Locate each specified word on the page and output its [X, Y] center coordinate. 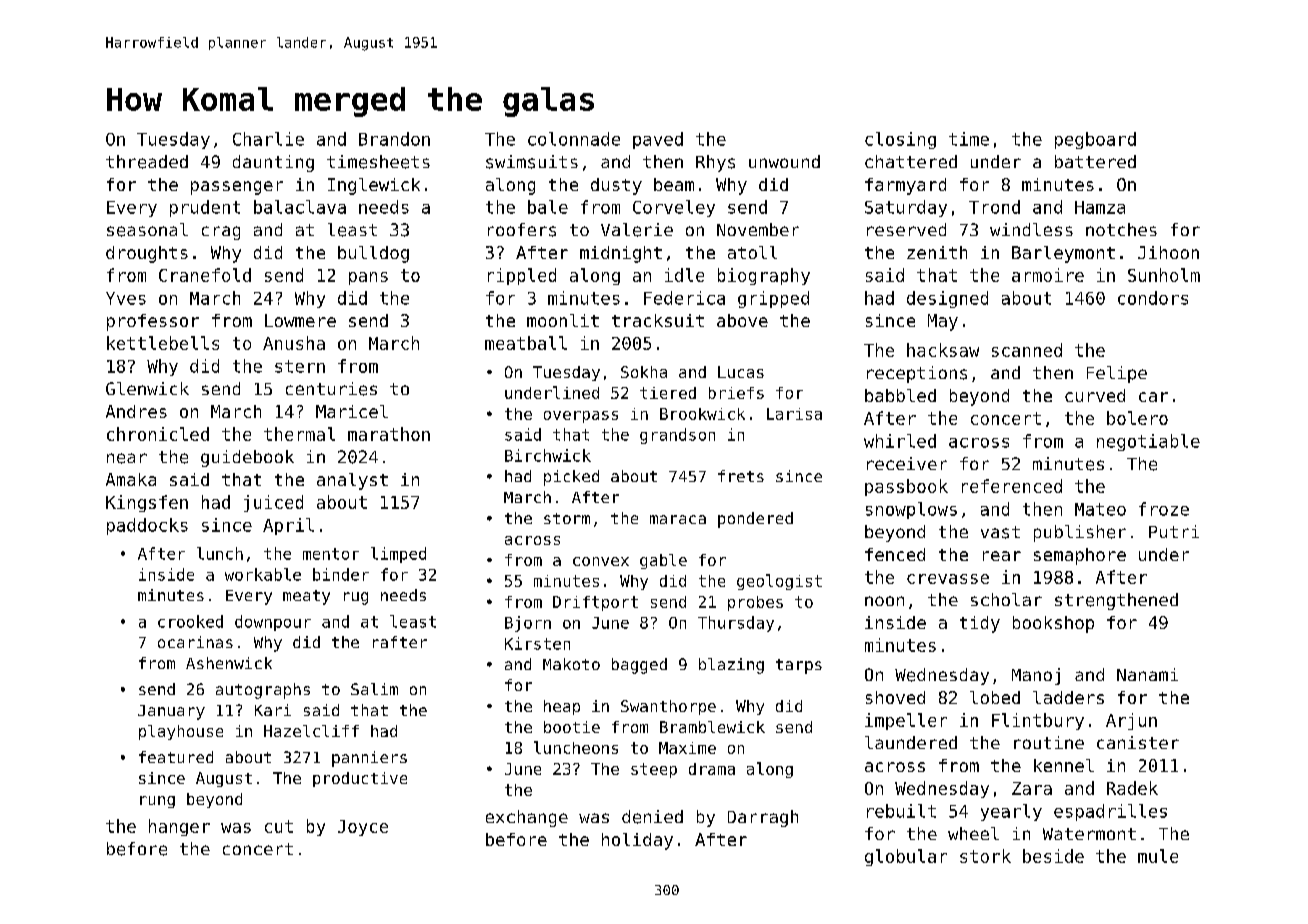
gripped [773, 299]
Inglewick [374, 186]
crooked [190, 621]
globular [906, 857]
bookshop [1053, 624]
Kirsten [537, 643]
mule [1158, 856]
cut [279, 826]
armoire [1048, 275]
